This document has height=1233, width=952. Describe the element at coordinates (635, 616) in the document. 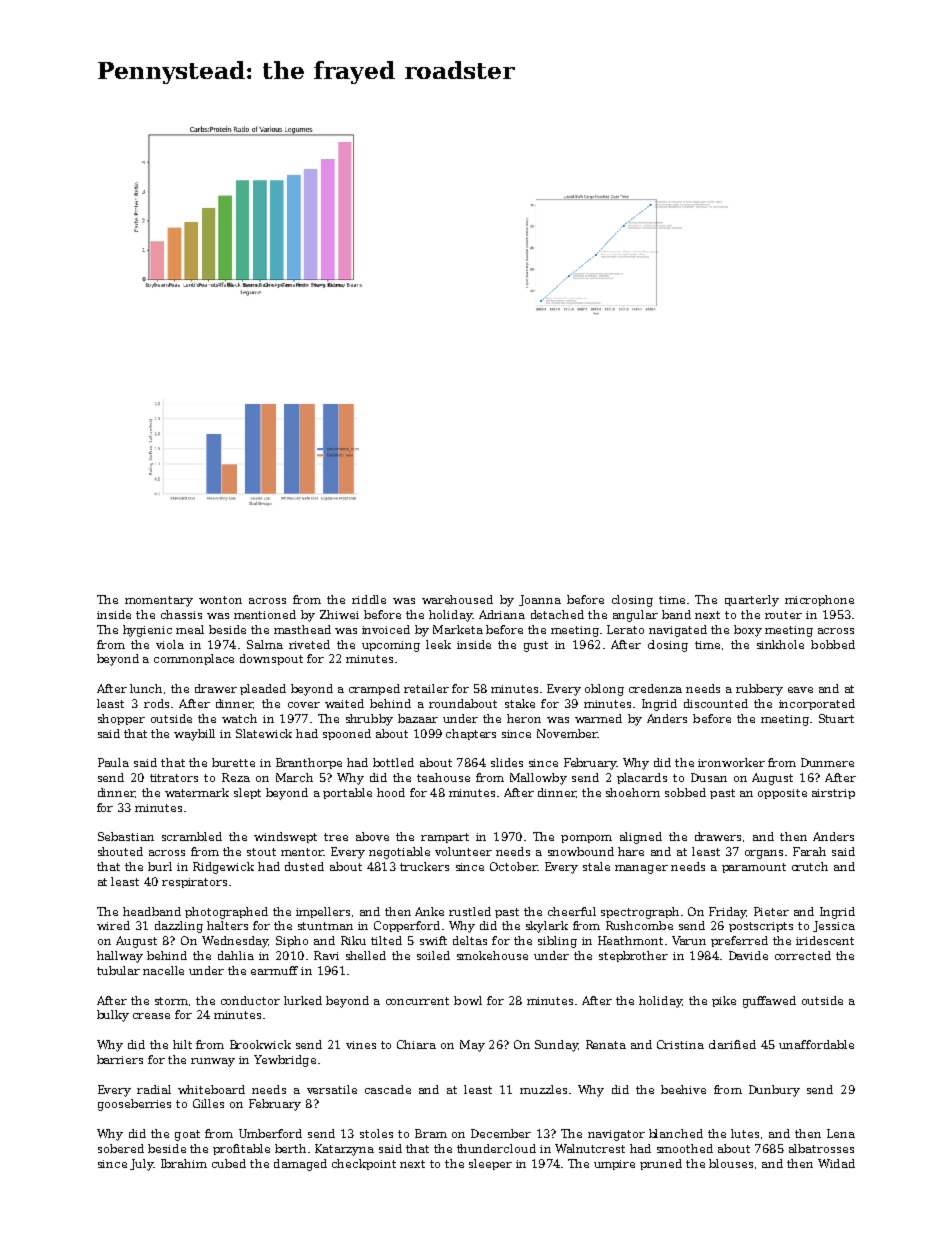

I see `angular` at that location.
